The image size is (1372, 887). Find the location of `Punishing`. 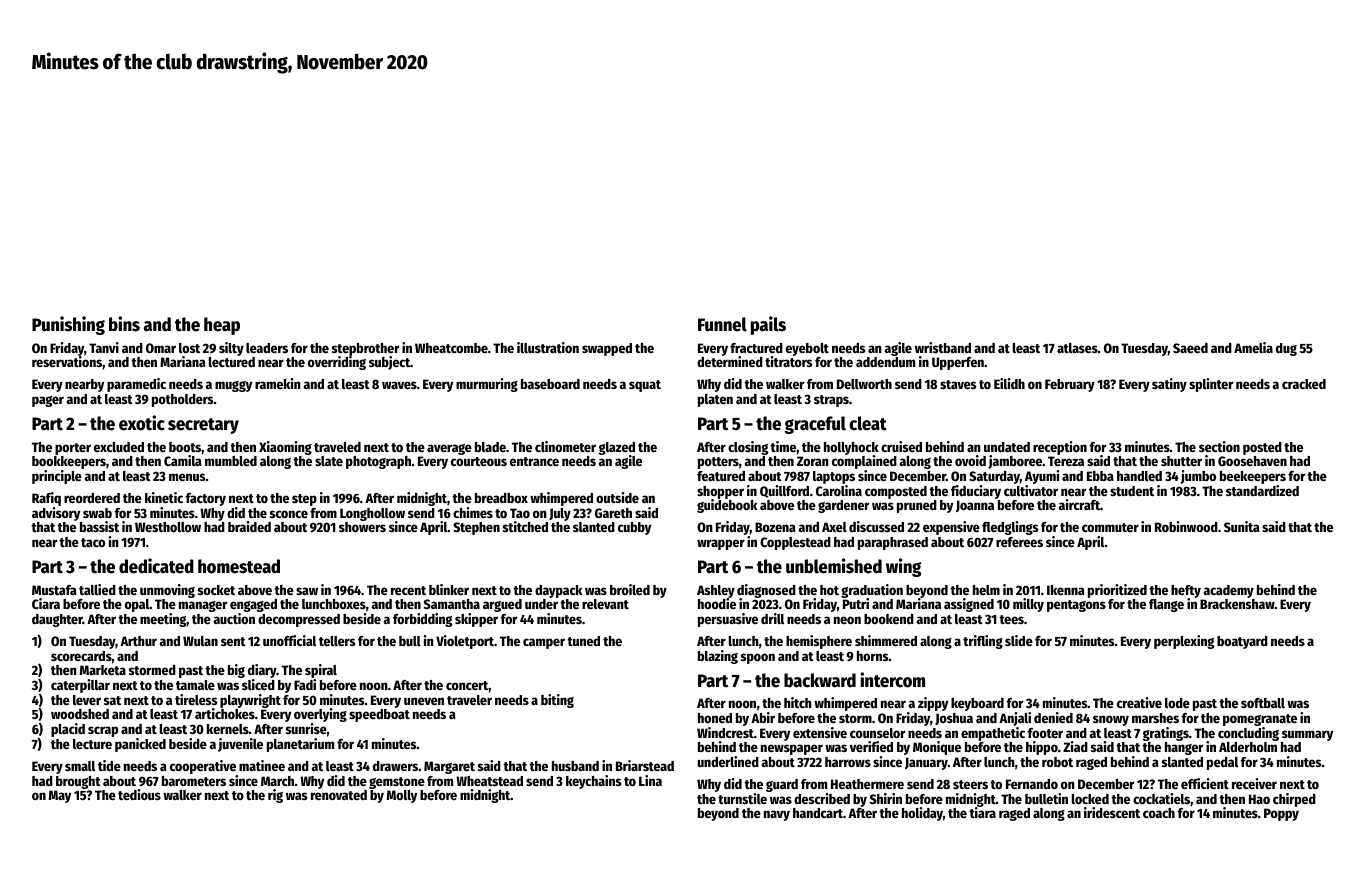

Punishing is located at coordinates (68, 325).
